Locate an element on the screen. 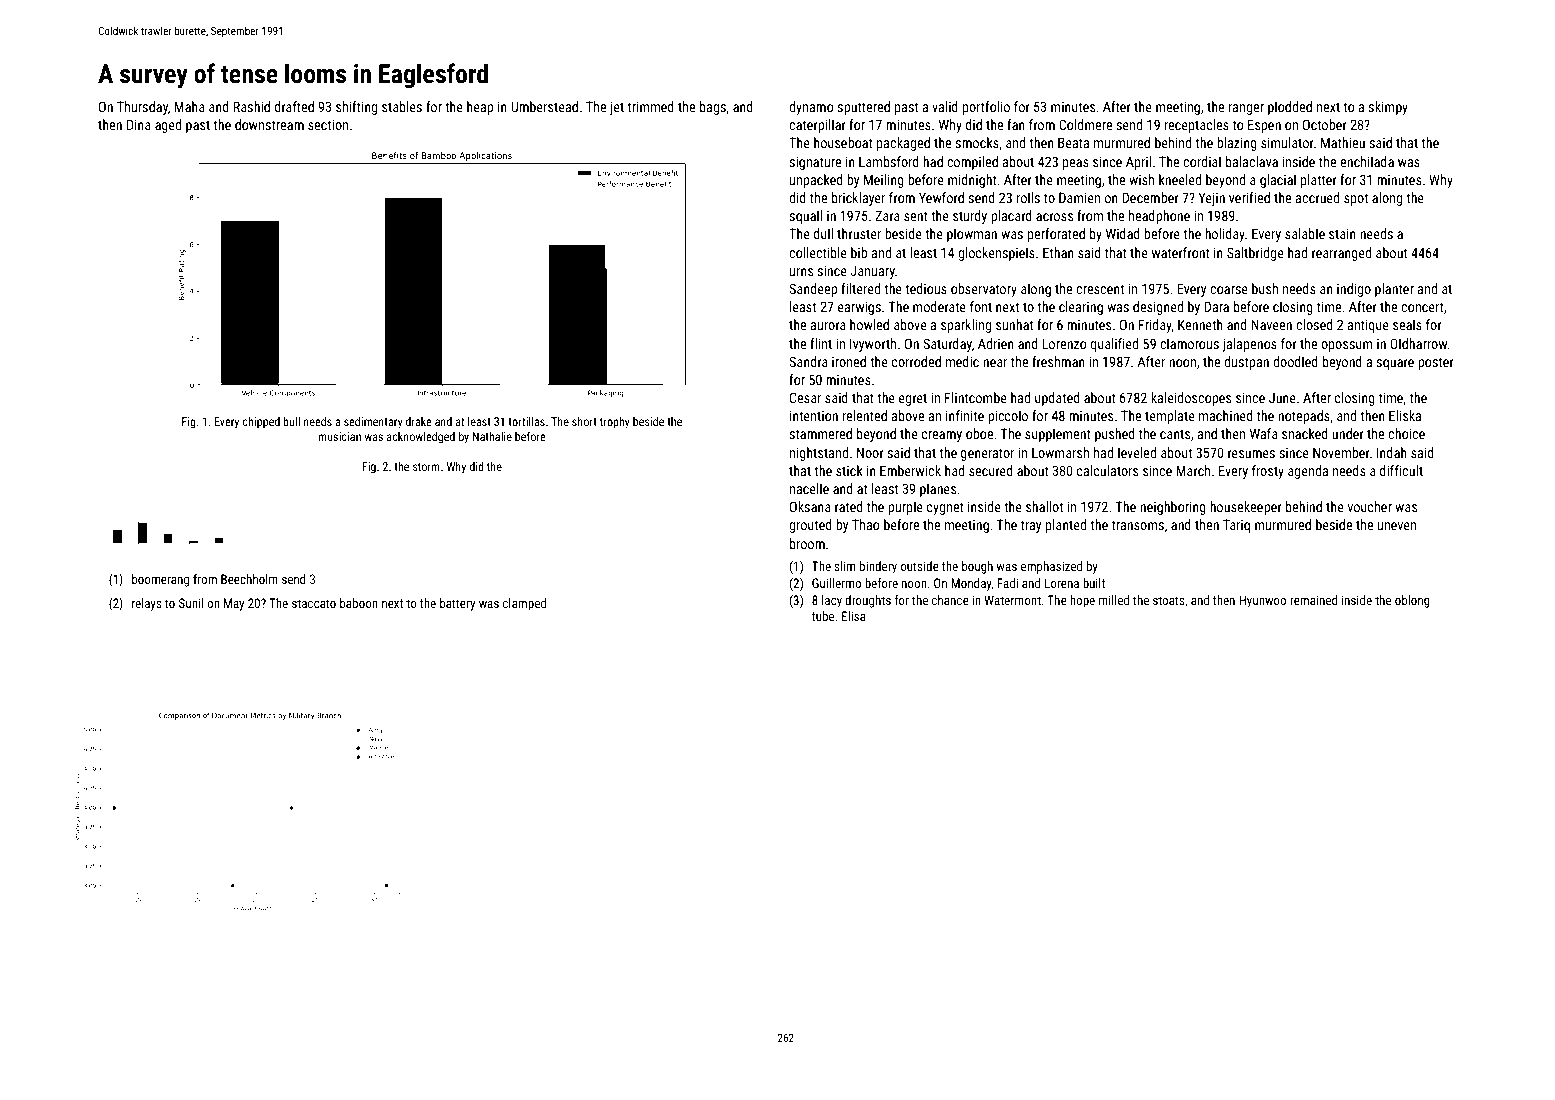 The height and width of the screenshot is (1100, 1555). boomerang is located at coordinates (160, 580).
